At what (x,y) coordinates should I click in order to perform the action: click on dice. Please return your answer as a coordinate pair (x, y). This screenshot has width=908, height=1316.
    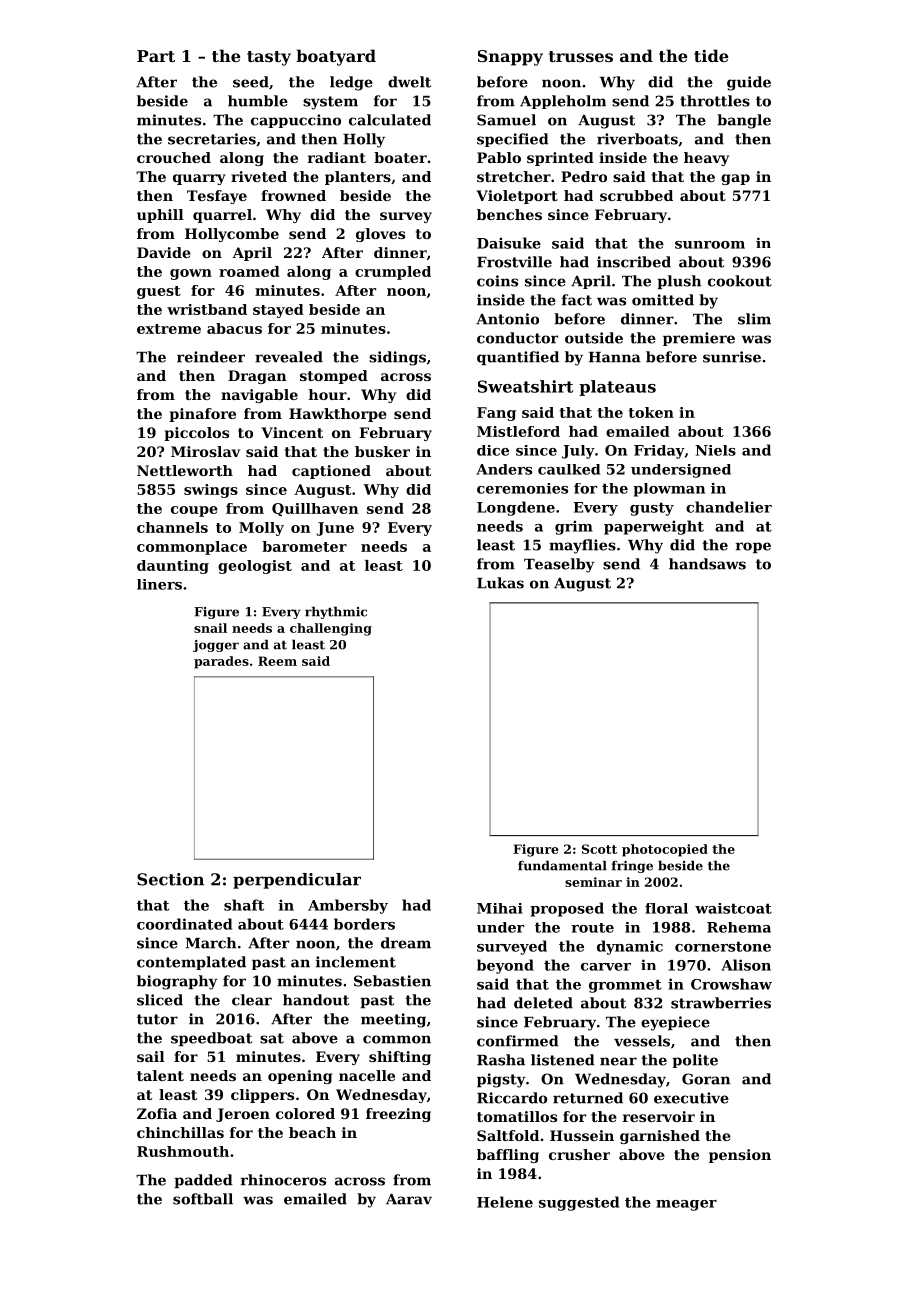
    Looking at the image, I should click on (493, 450).
